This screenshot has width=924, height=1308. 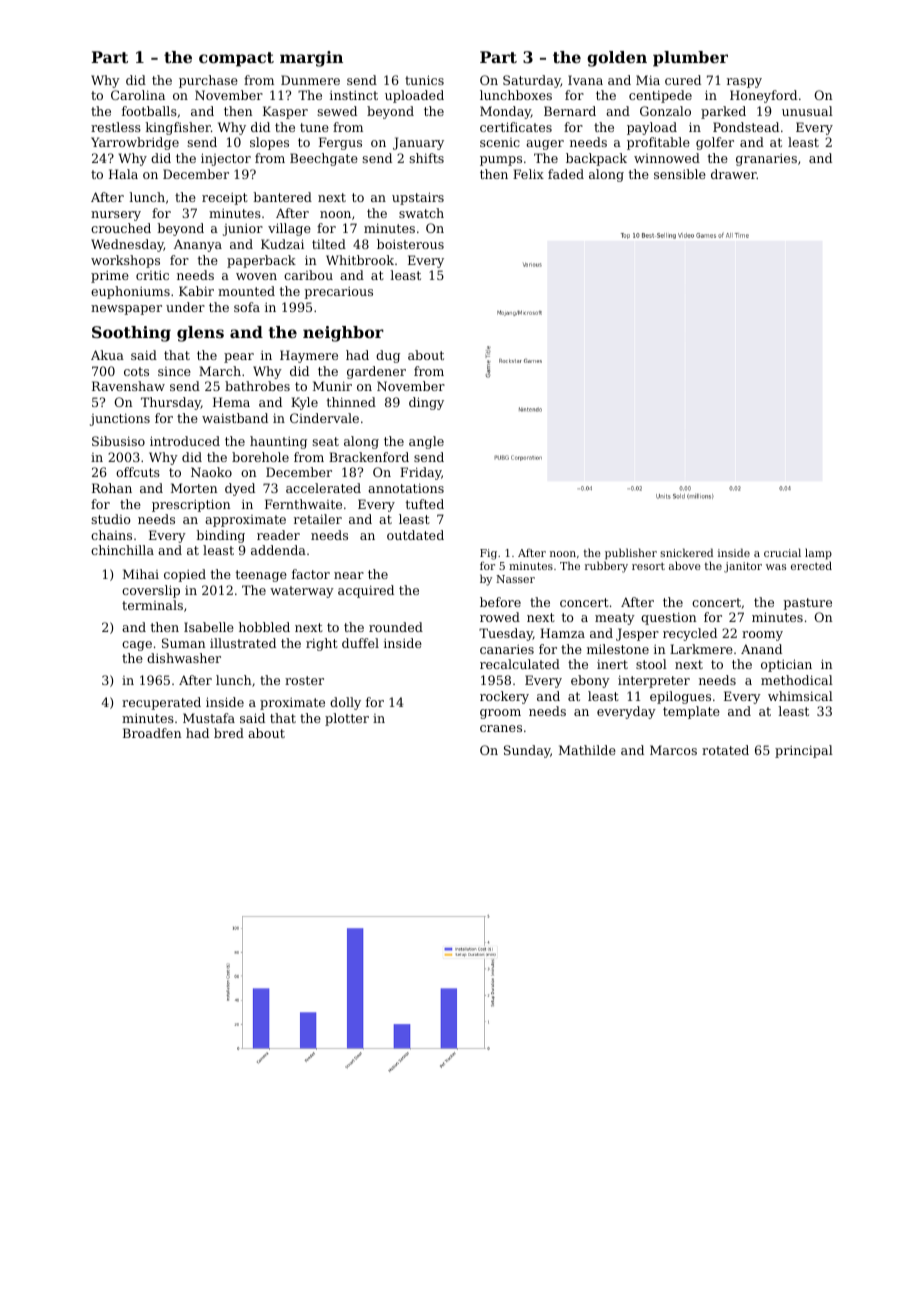 I want to click on tufted, so click(x=425, y=504).
